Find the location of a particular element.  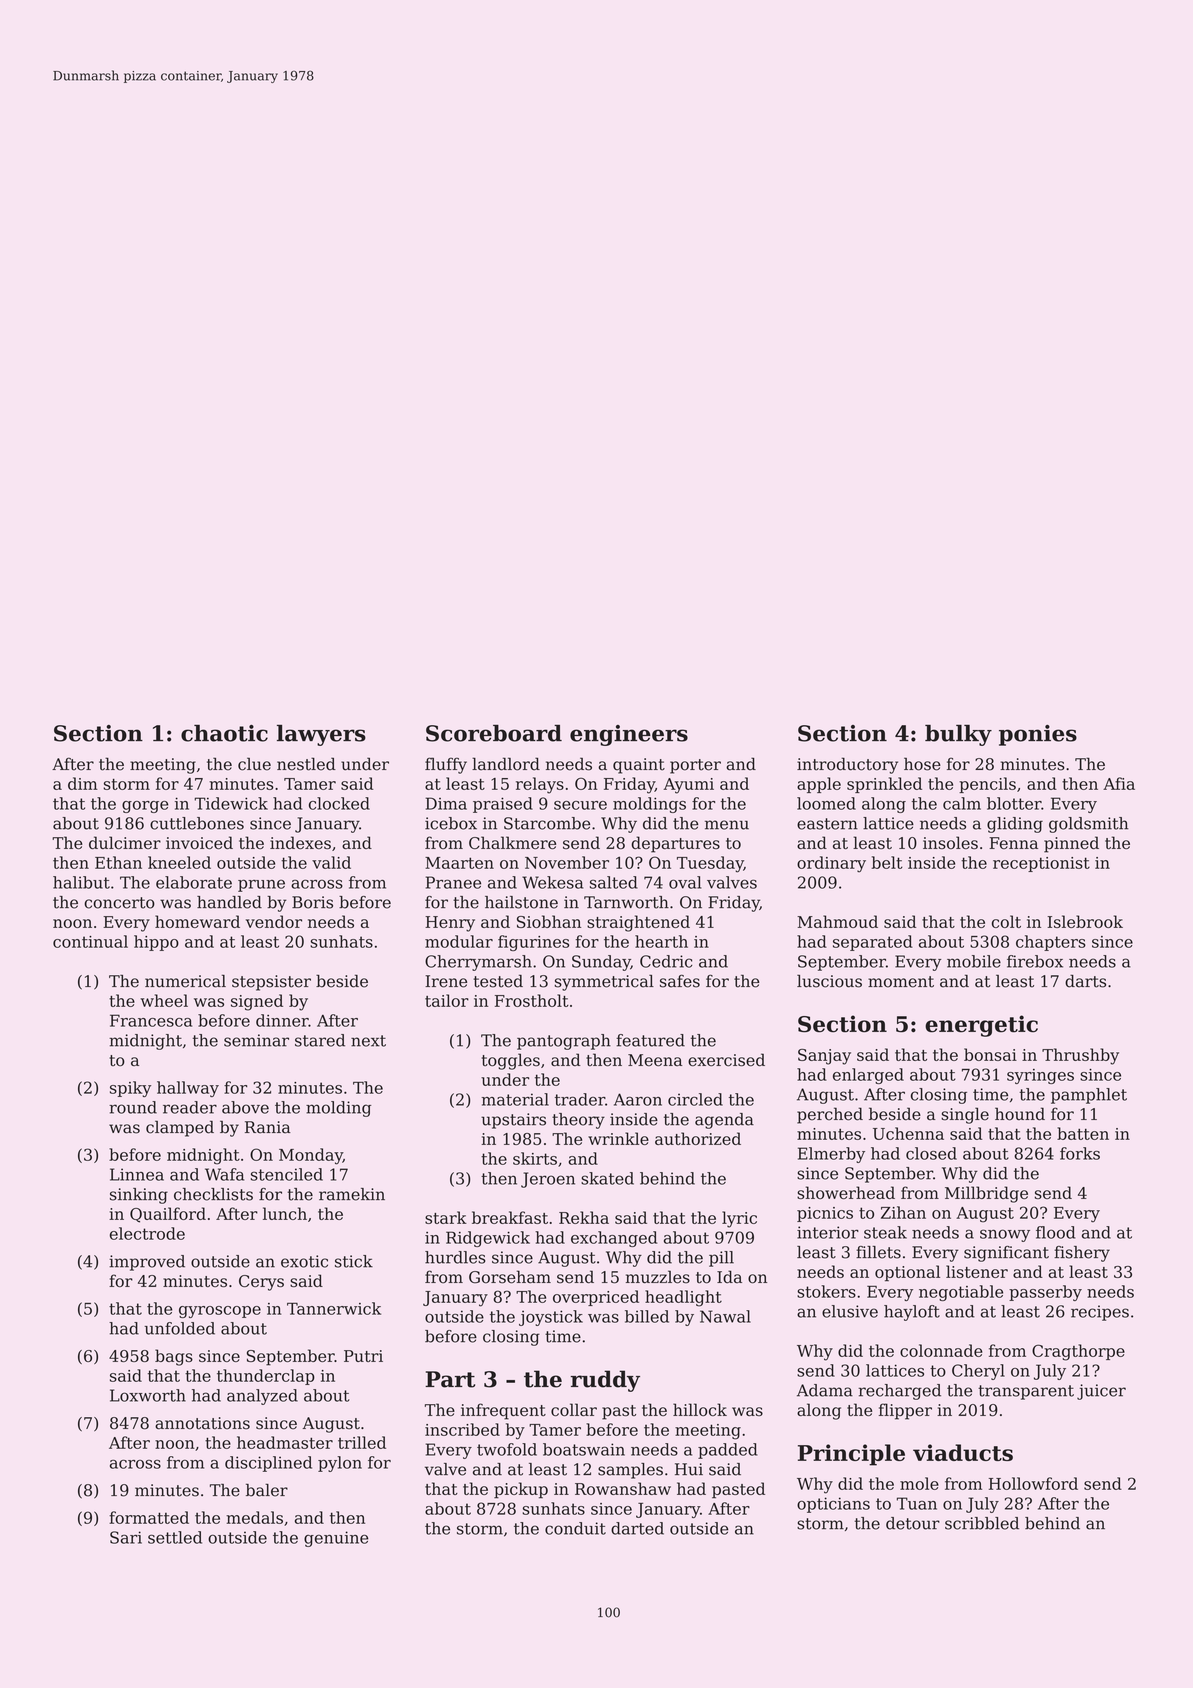

dulcimer is located at coordinates (125, 842).
